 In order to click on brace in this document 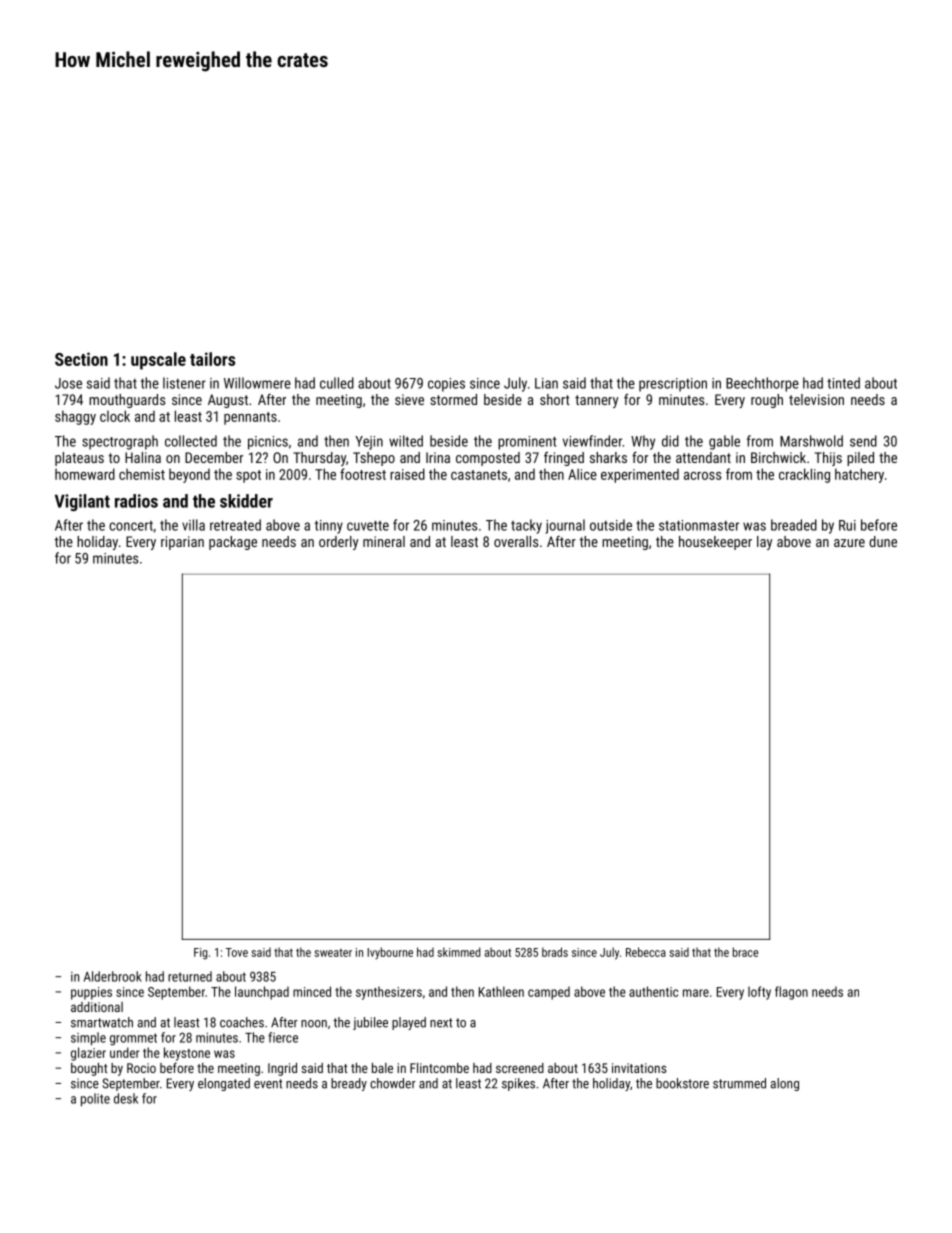, I will do `click(745, 952)`.
